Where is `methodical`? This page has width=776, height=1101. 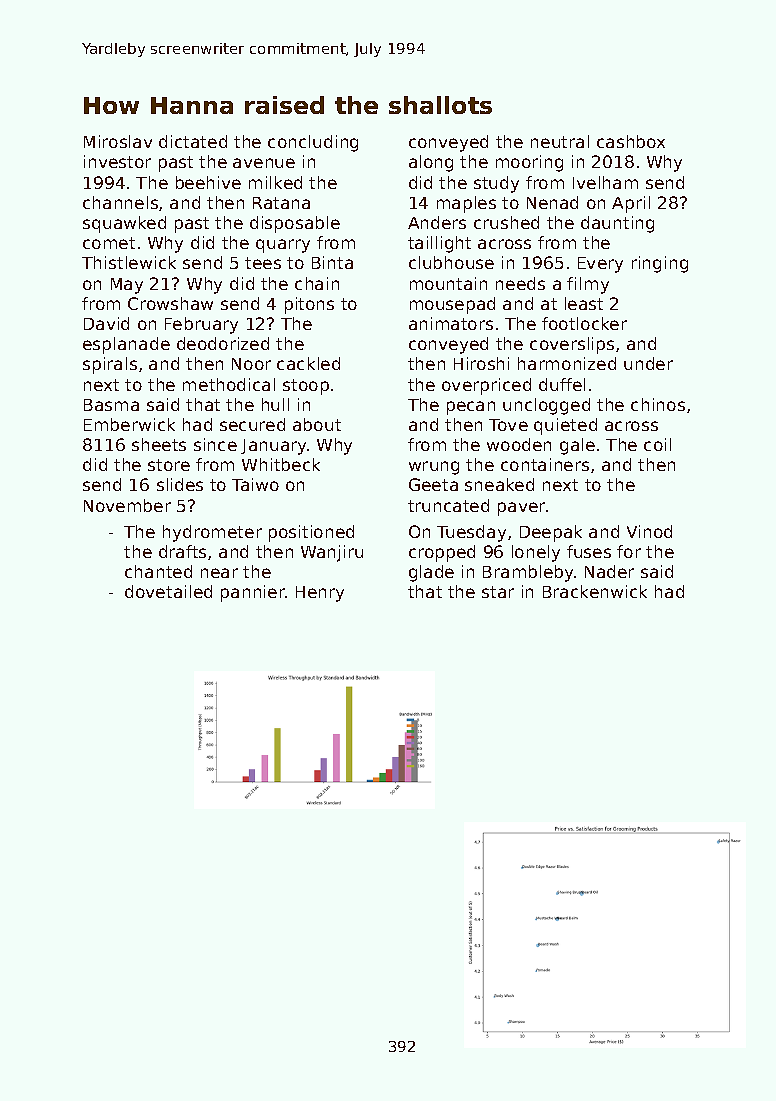 methodical is located at coordinates (229, 384).
